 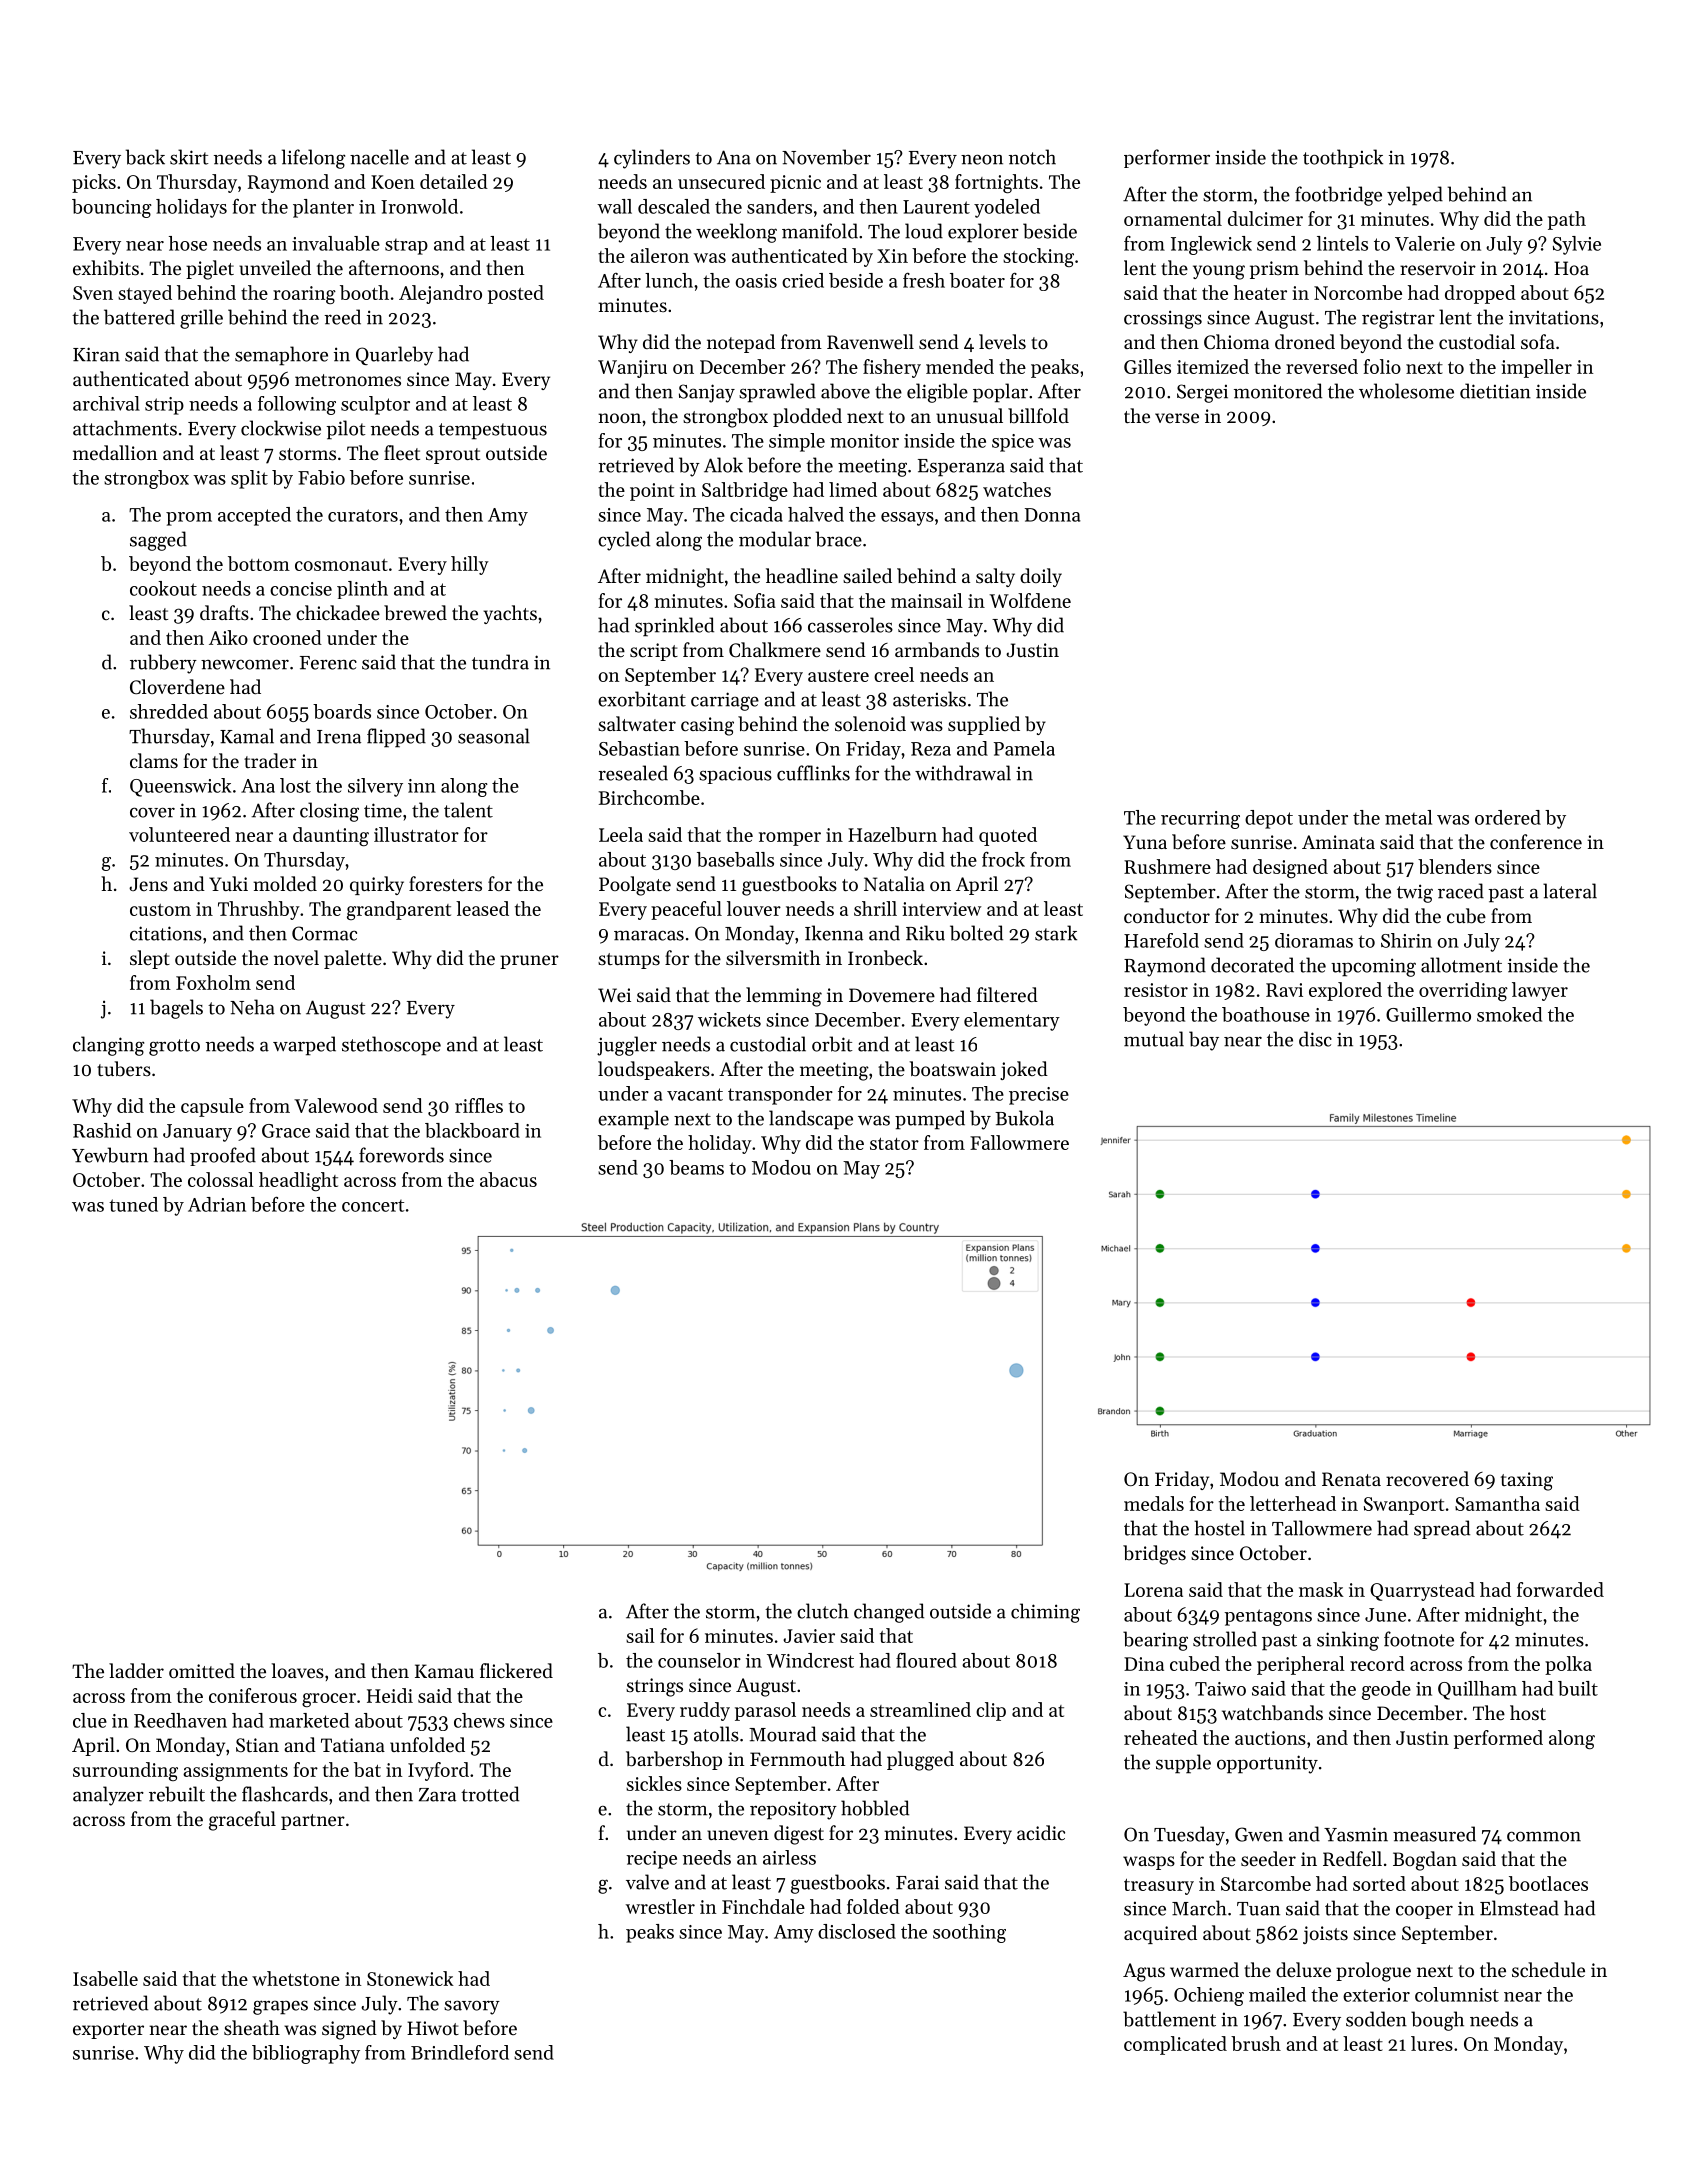 What do you see at coordinates (1154, 1503) in the screenshot?
I see `medals` at bounding box center [1154, 1503].
